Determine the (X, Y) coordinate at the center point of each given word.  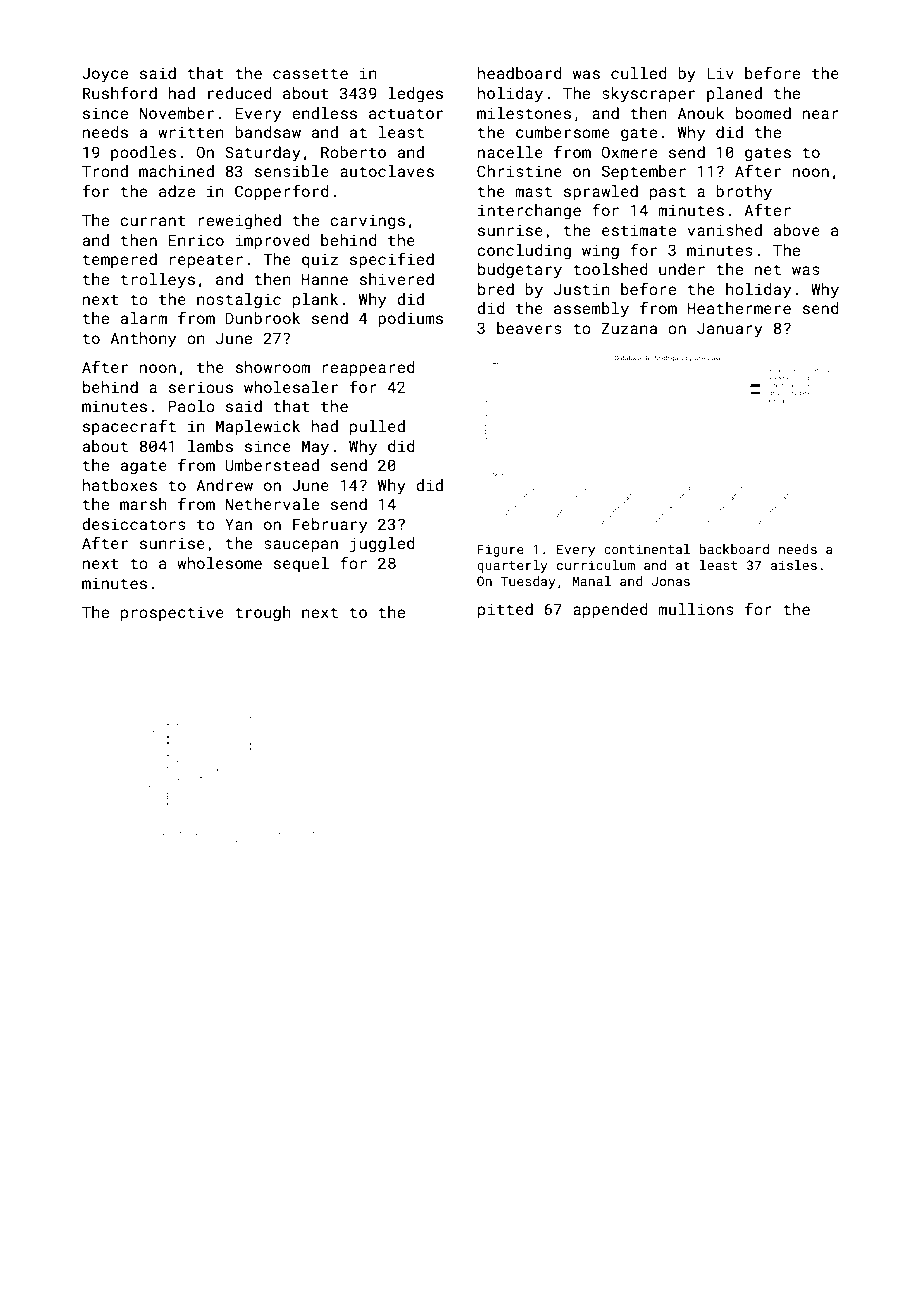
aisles (794, 565)
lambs (210, 446)
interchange (529, 212)
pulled (377, 427)
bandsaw (268, 132)
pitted (505, 610)
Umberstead (272, 465)
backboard (734, 549)
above (797, 230)
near (820, 114)
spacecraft (129, 427)
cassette (310, 73)
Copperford (282, 192)
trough (263, 614)
